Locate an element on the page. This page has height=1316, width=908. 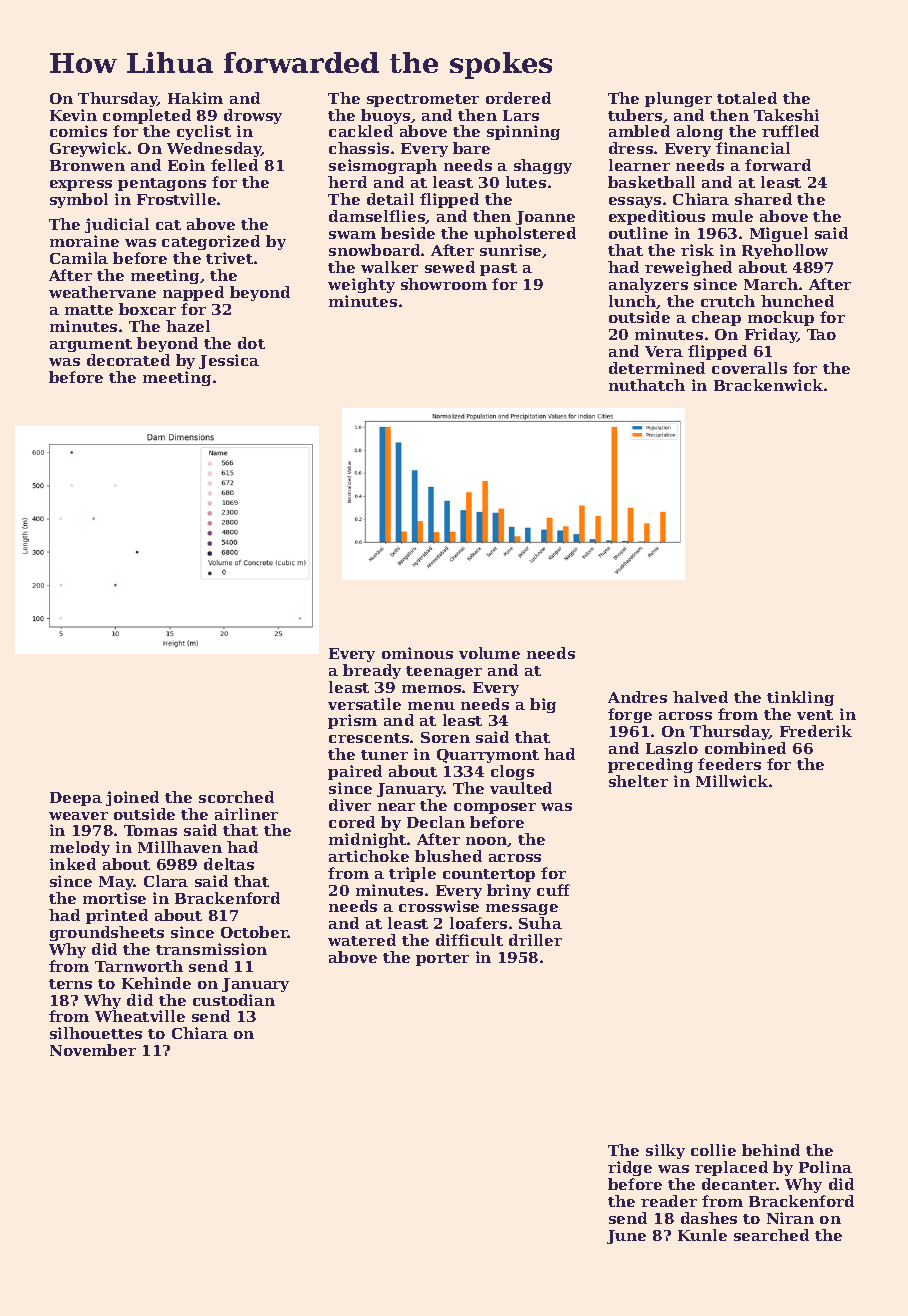
memos is located at coordinates (431, 689).
